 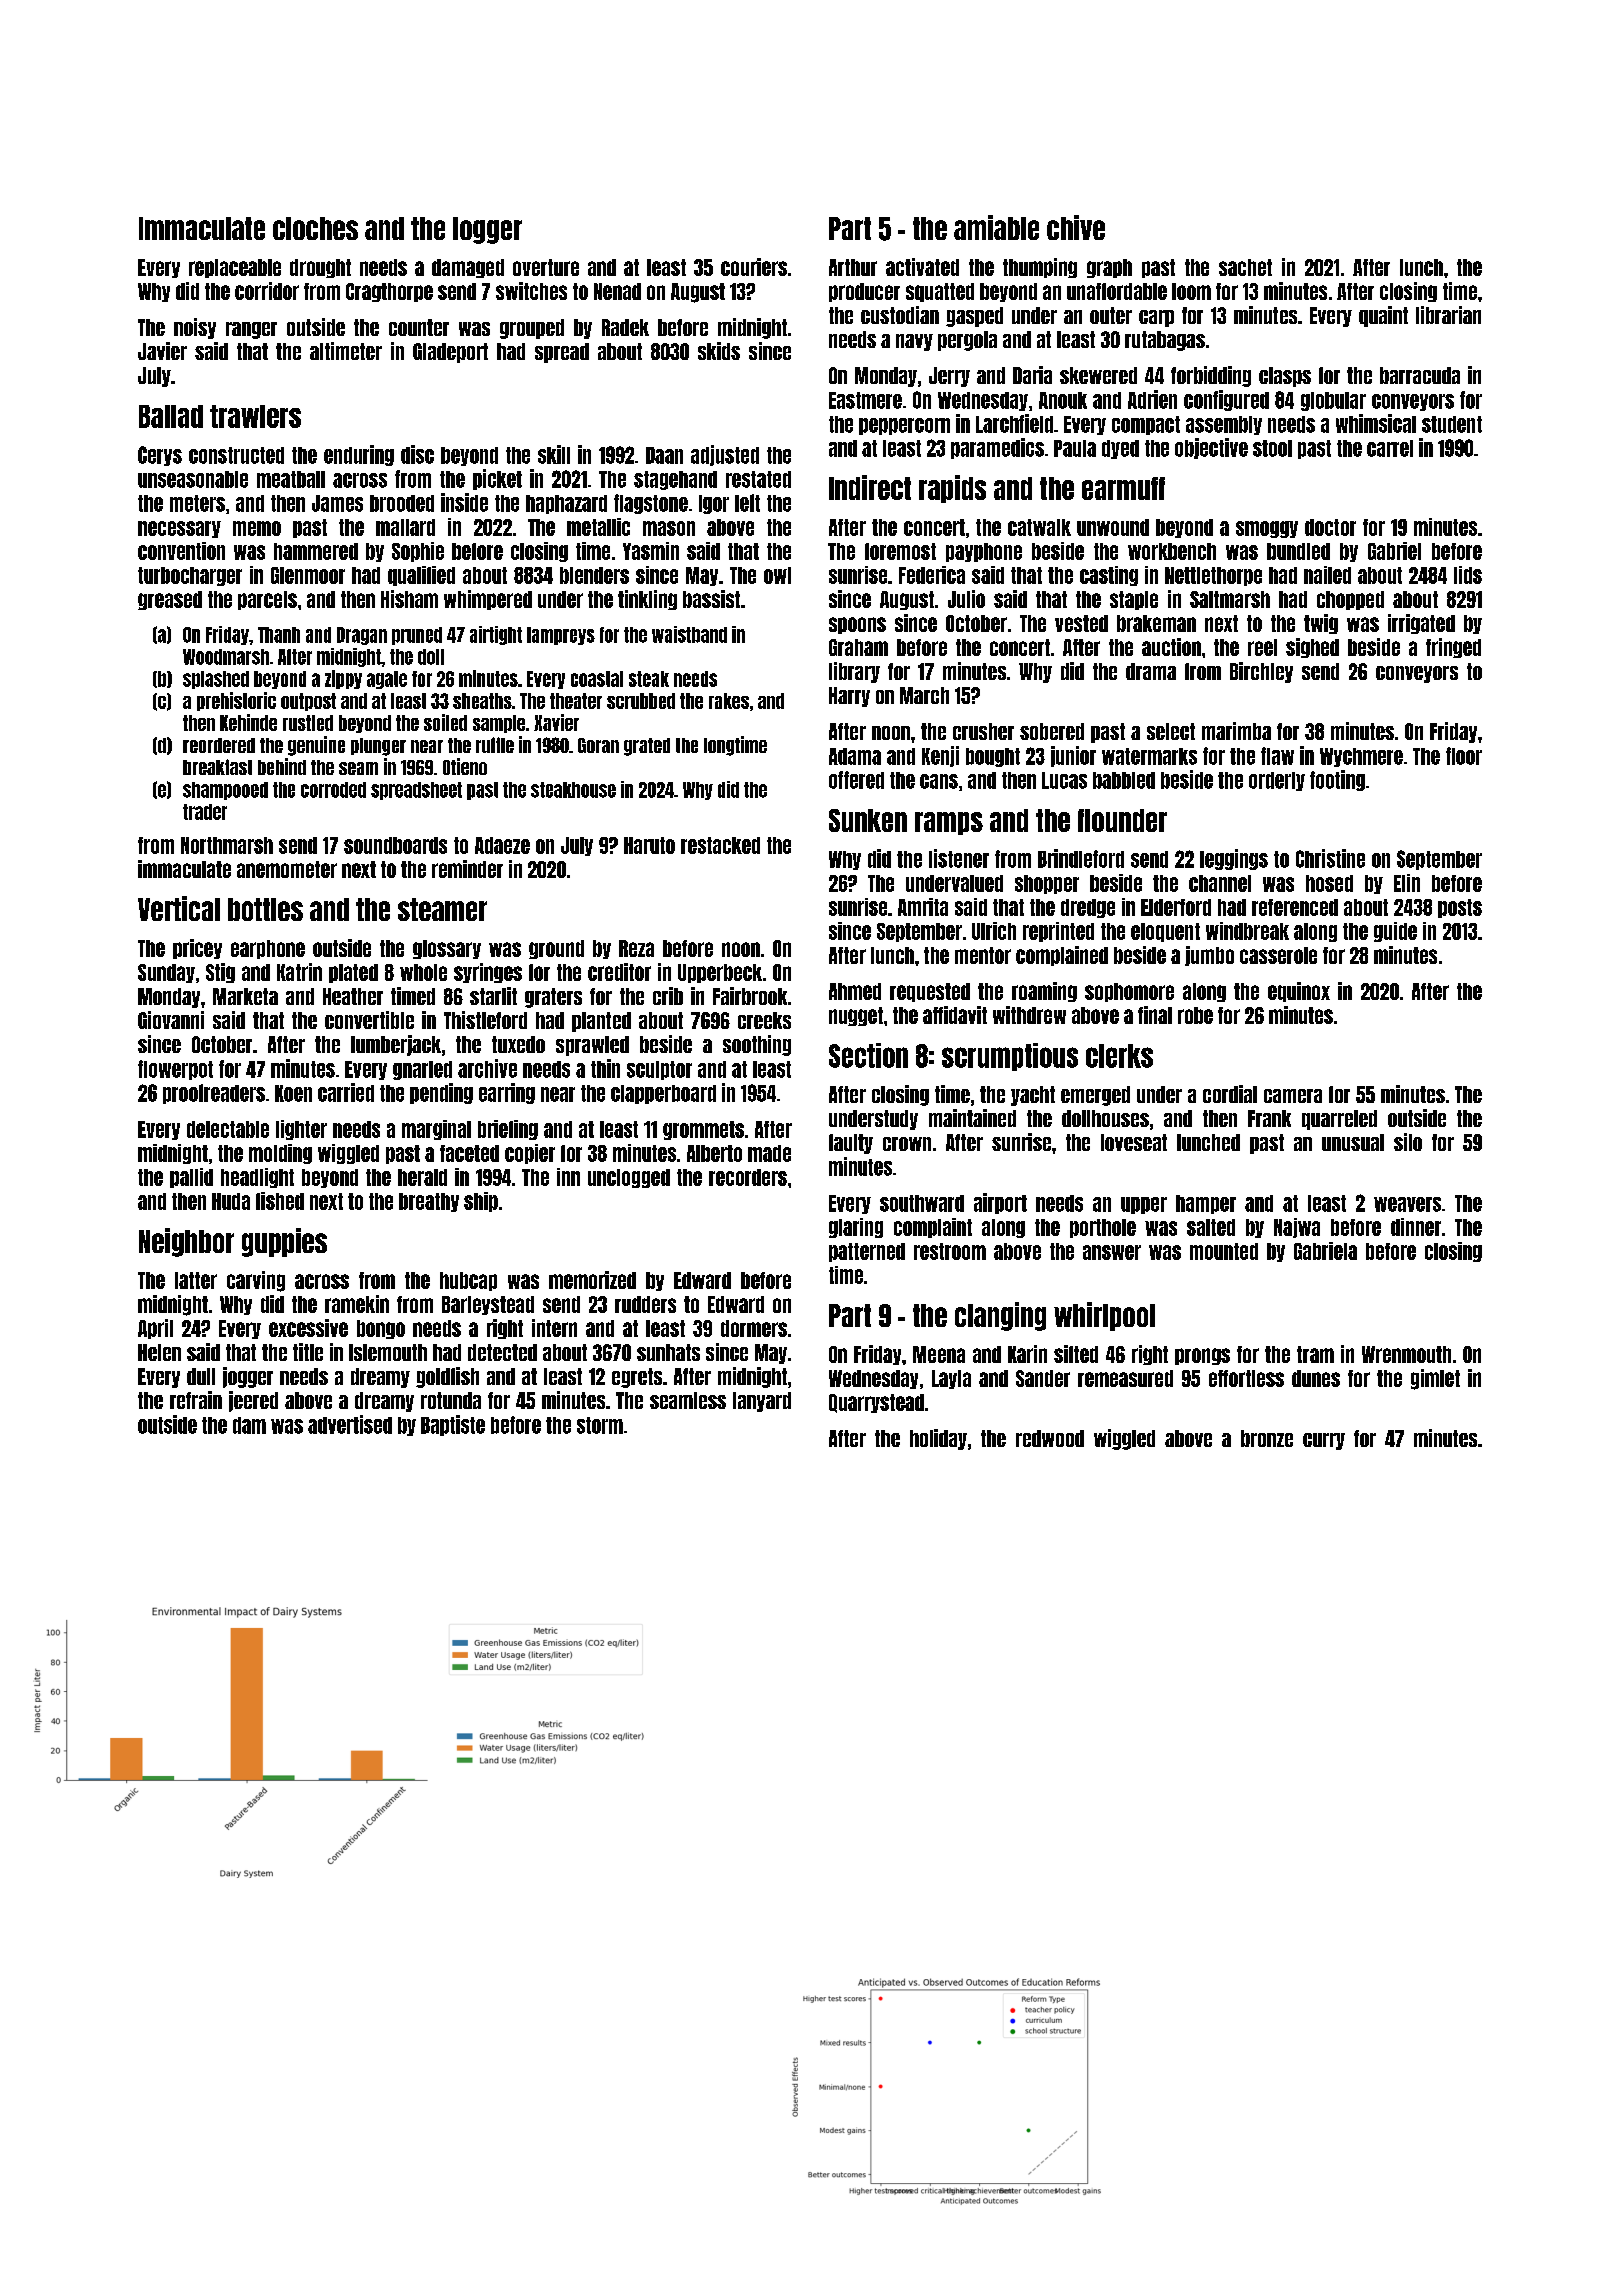 I want to click on brakeman, so click(x=1156, y=623).
